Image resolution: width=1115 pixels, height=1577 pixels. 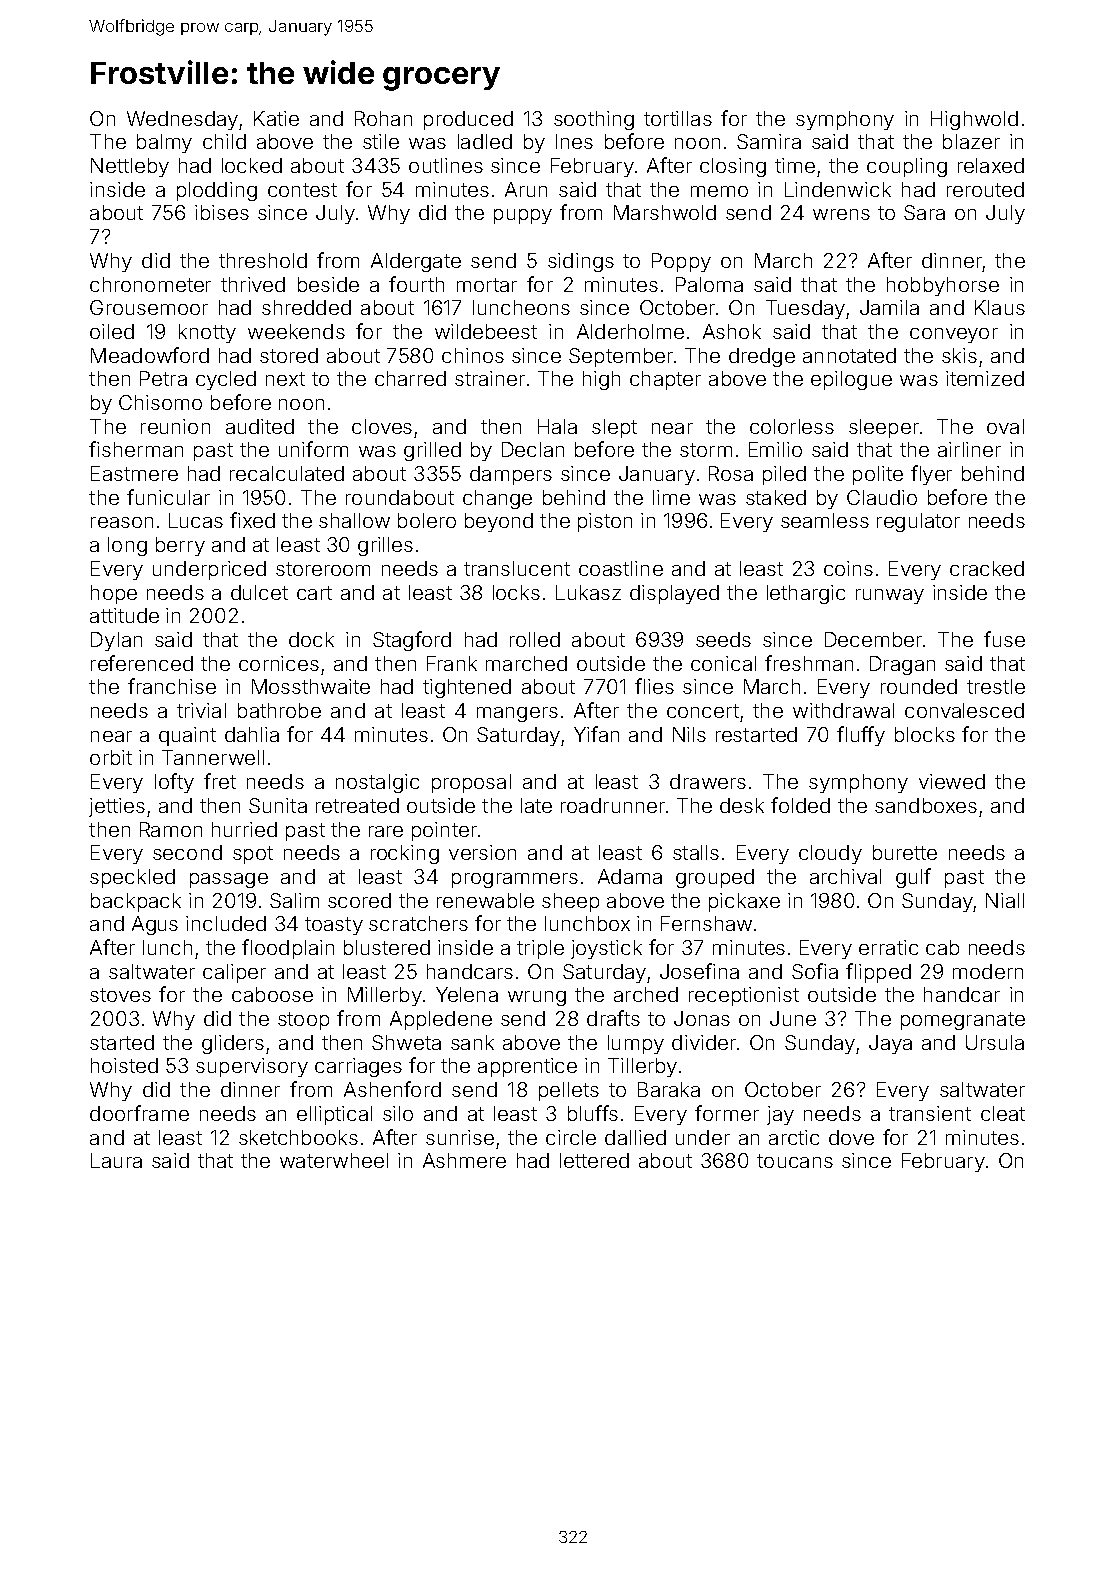 I want to click on Nettleby, so click(x=130, y=167).
